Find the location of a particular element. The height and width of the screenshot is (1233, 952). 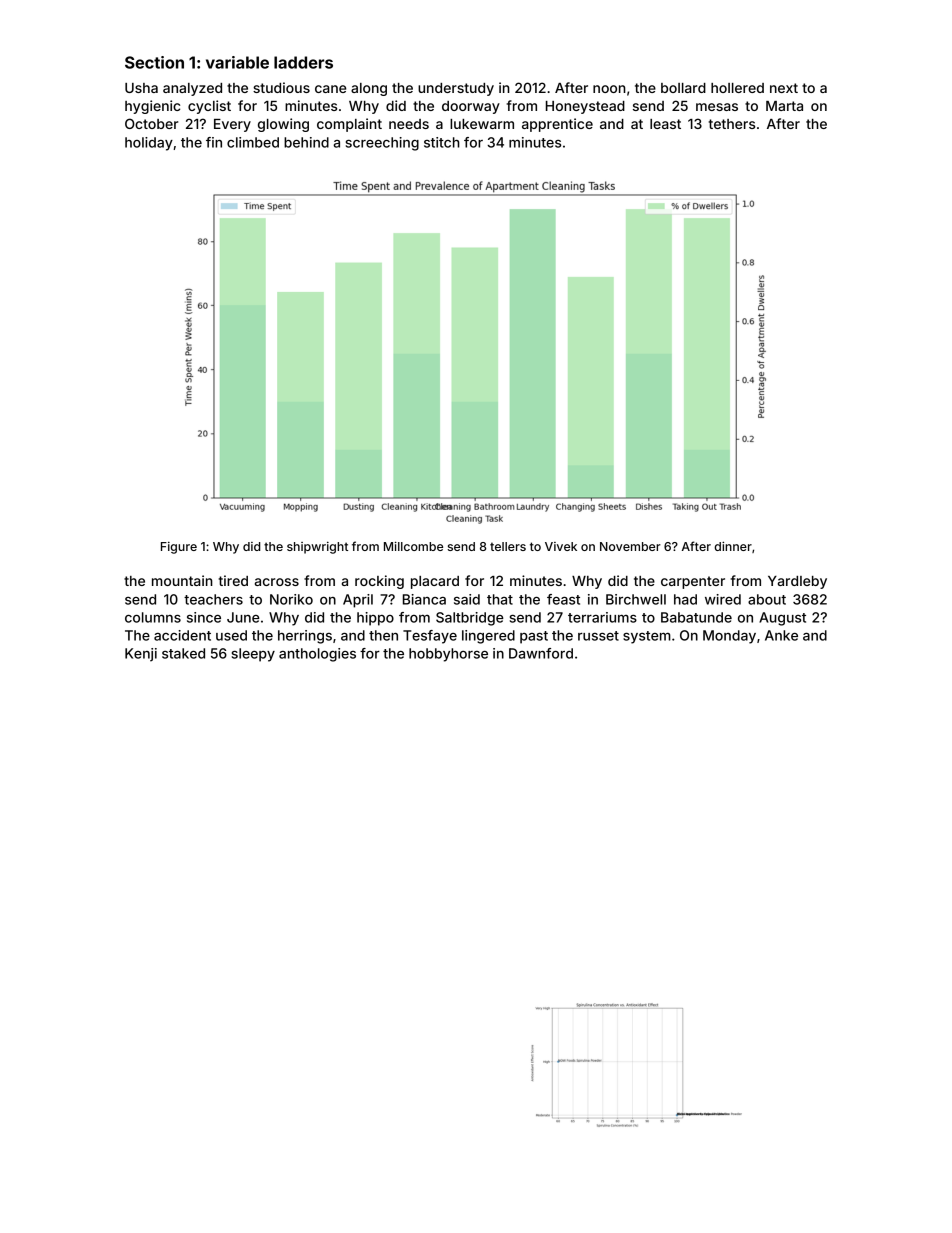

dinner is located at coordinates (733, 546).
